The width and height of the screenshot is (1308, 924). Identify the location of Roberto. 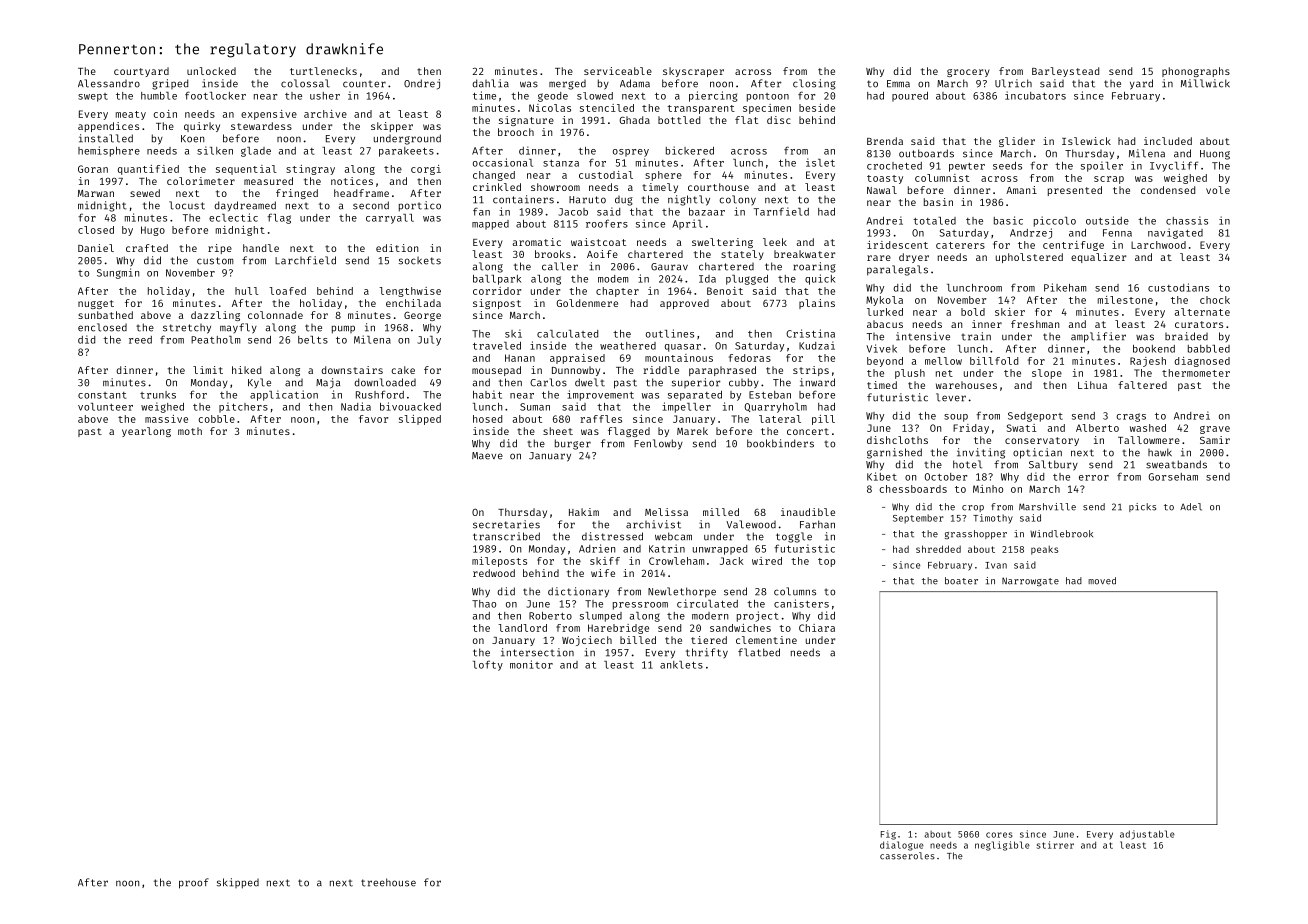
(550, 616).
